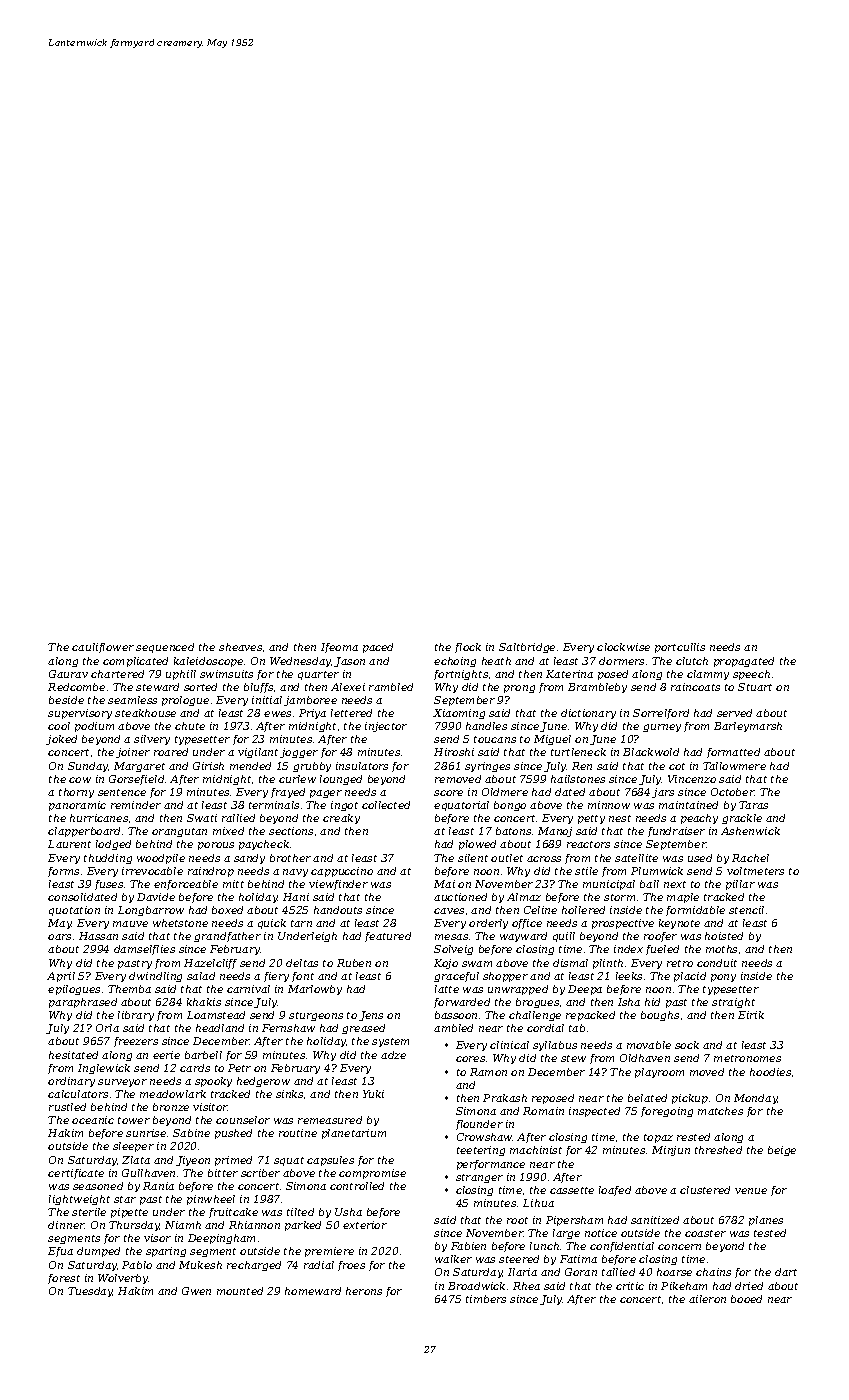 The width and height of the screenshot is (849, 1400). What do you see at coordinates (339, 648) in the screenshot?
I see `Ifeoma` at bounding box center [339, 648].
